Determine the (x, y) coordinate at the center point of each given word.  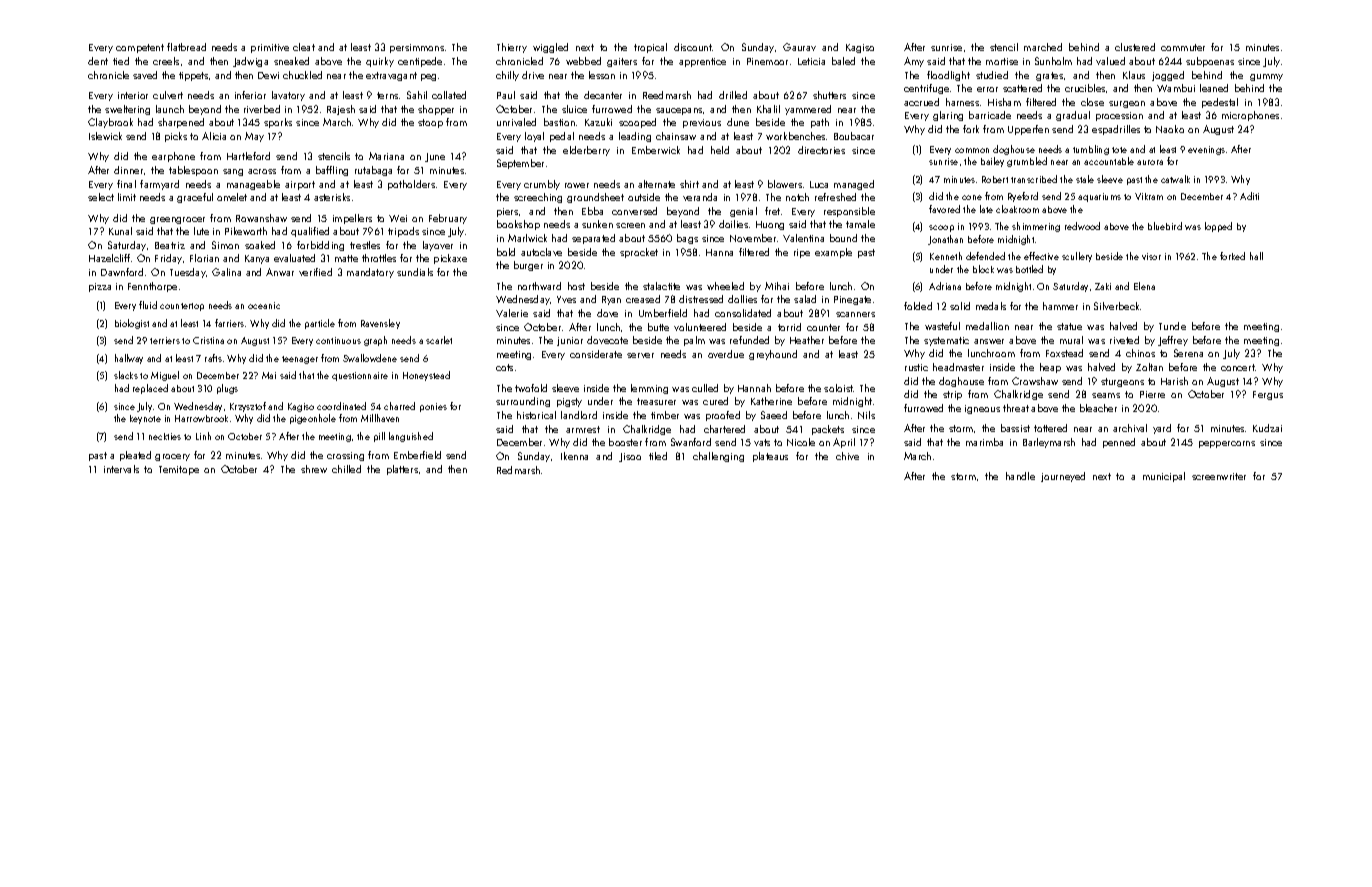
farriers (229, 323)
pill (379, 437)
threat (1016, 408)
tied (121, 61)
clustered (1135, 47)
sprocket (639, 253)
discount (693, 47)
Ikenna (574, 456)
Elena (1144, 286)
